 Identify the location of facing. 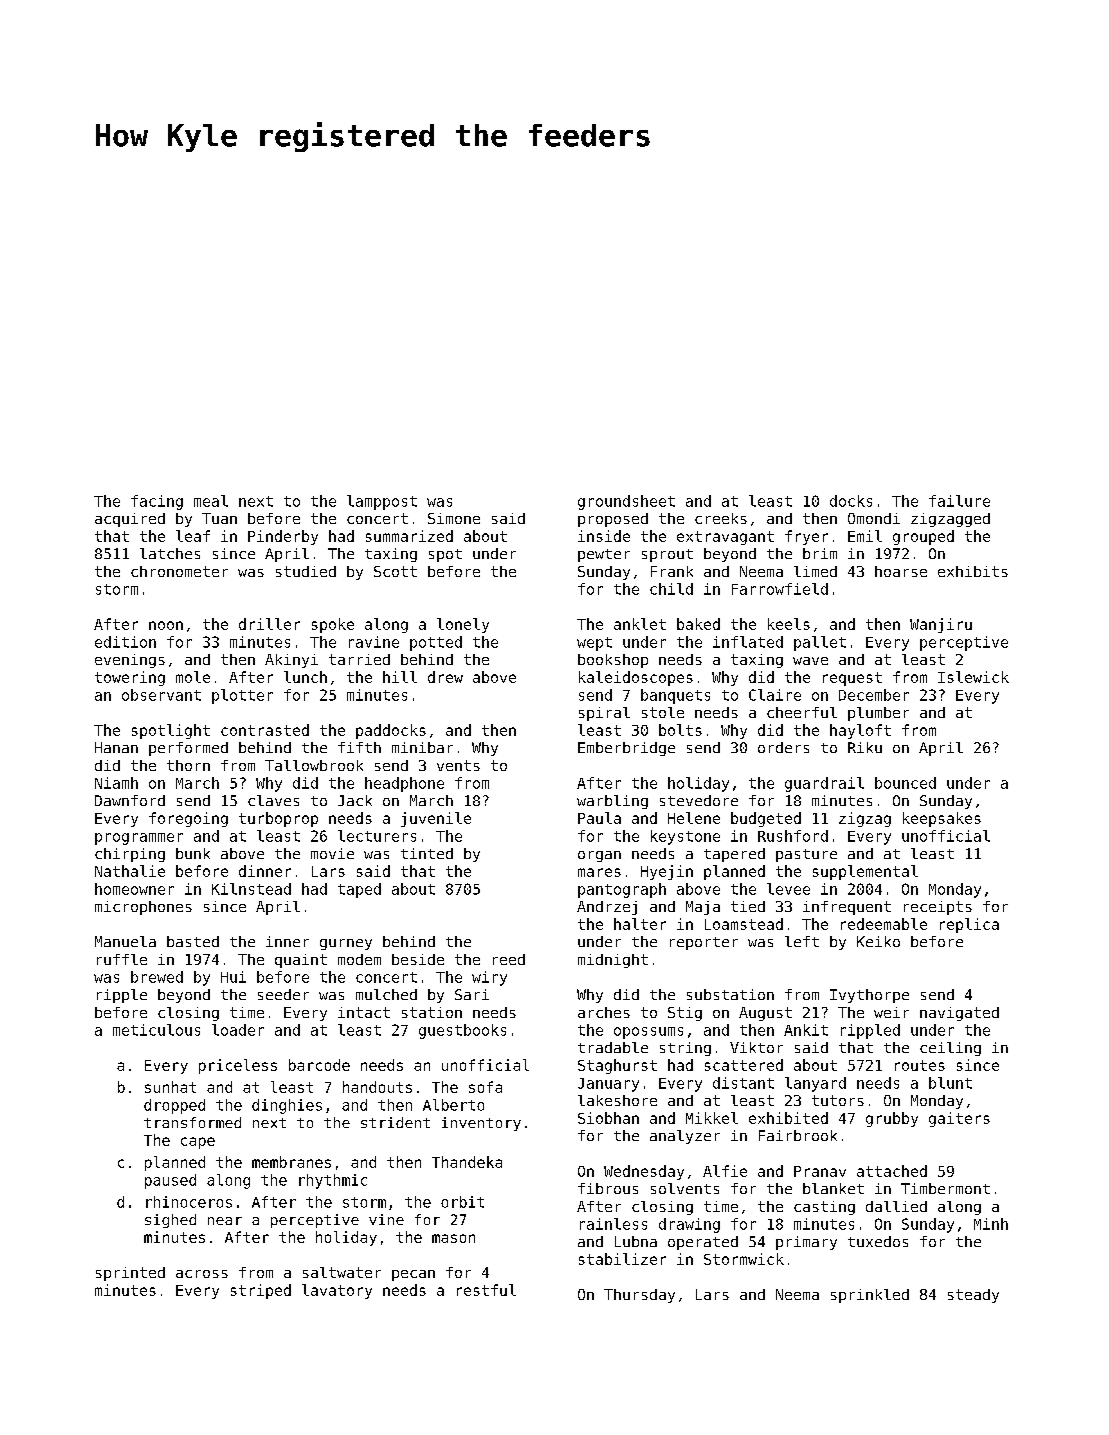
(157, 502).
